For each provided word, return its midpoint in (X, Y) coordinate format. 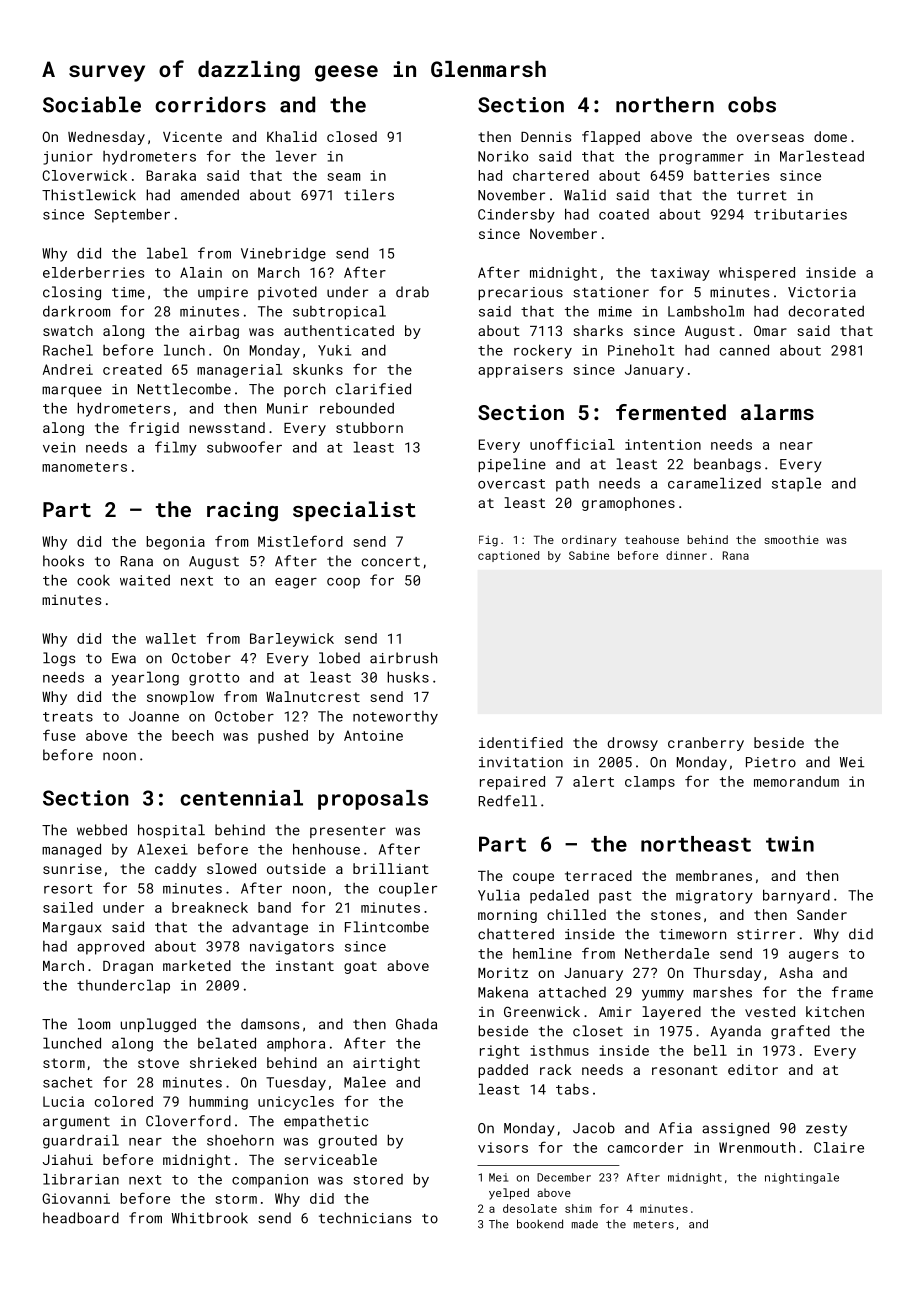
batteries (731, 175)
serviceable (330, 1159)
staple (796, 484)
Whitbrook (210, 1218)
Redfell (508, 801)
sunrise (72, 869)
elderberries (93, 272)
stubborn (369, 427)
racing (242, 511)
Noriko (503, 156)
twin (790, 844)
